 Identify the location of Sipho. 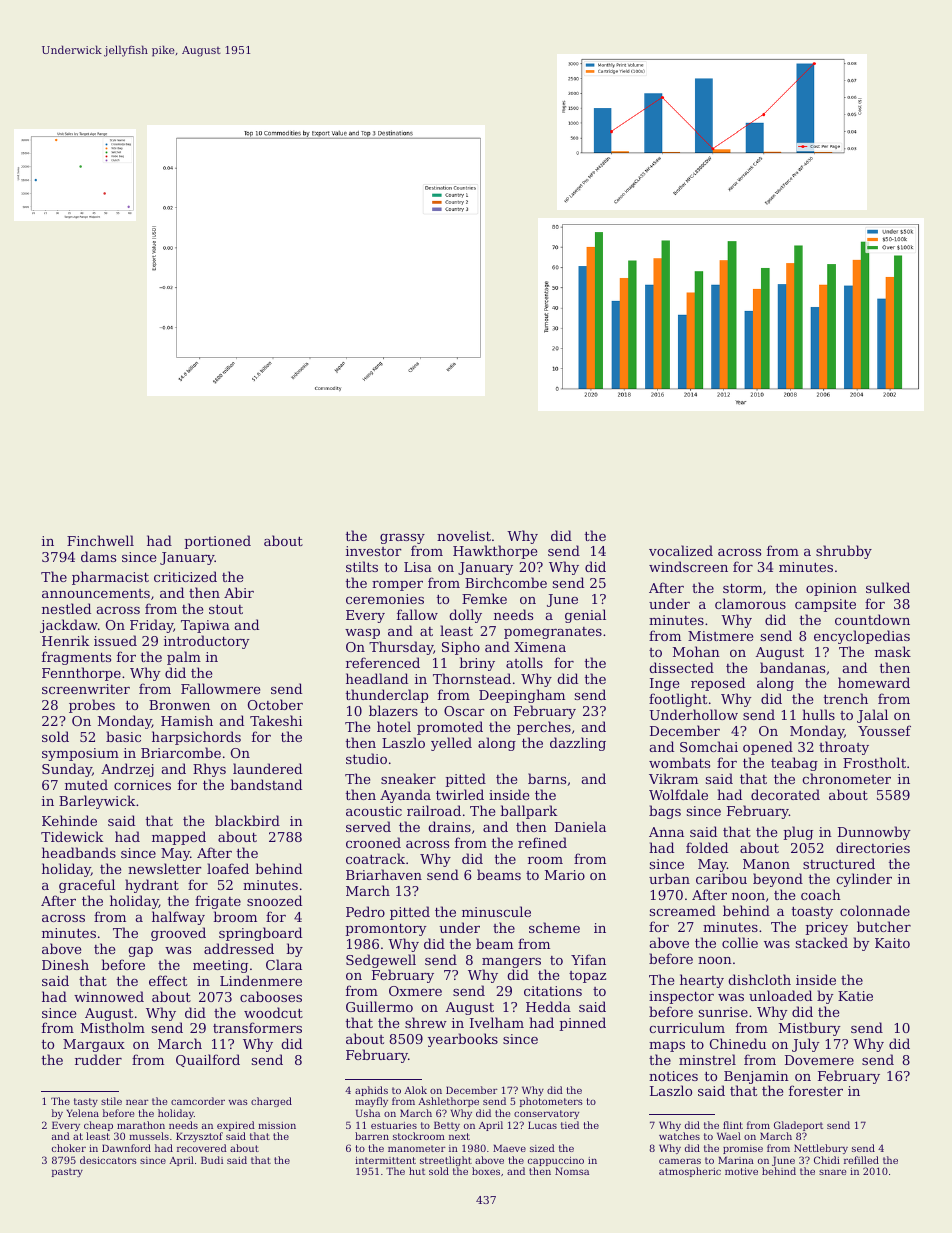
(461, 648).
